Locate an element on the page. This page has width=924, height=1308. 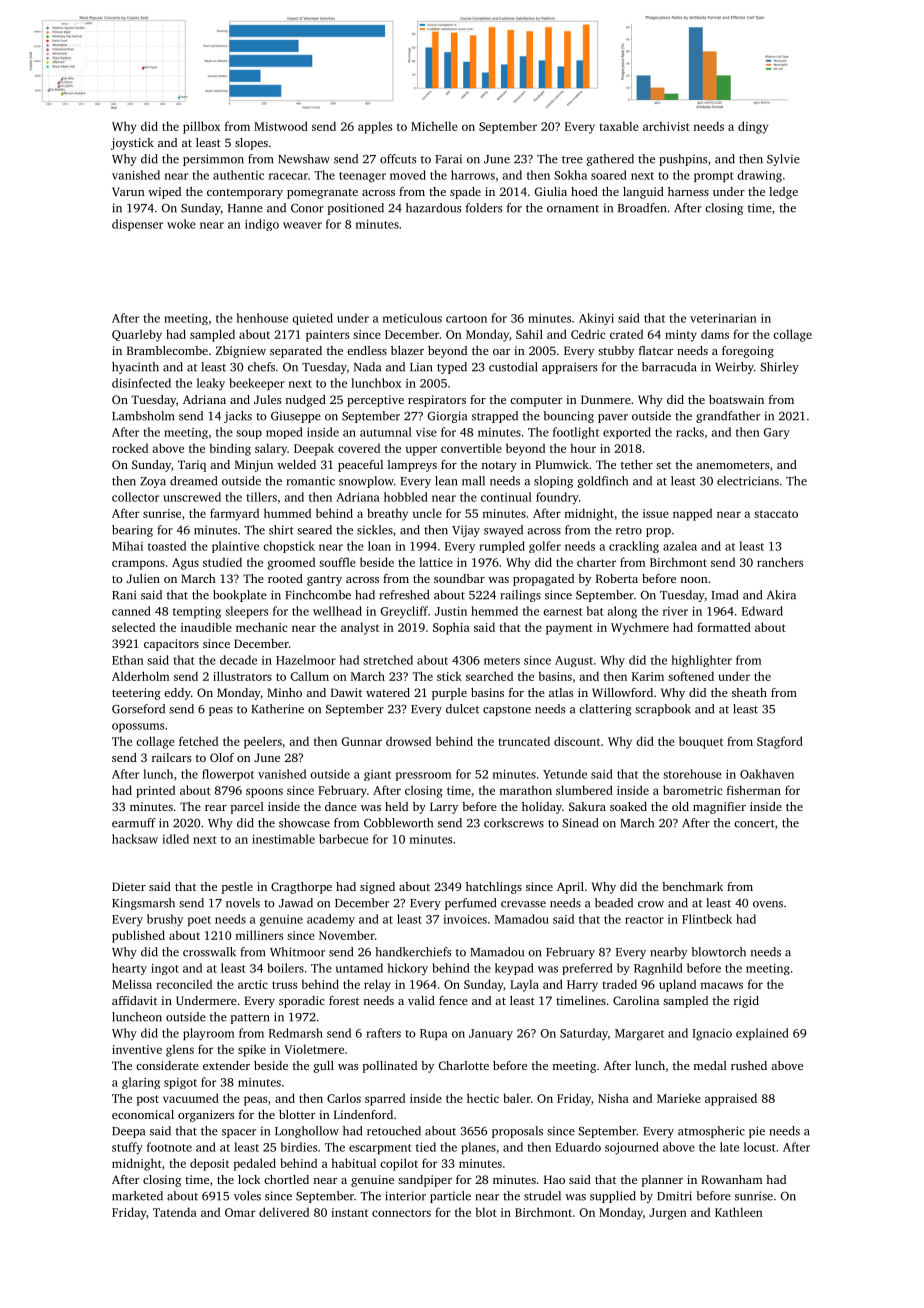
staccato is located at coordinates (776, 514).
